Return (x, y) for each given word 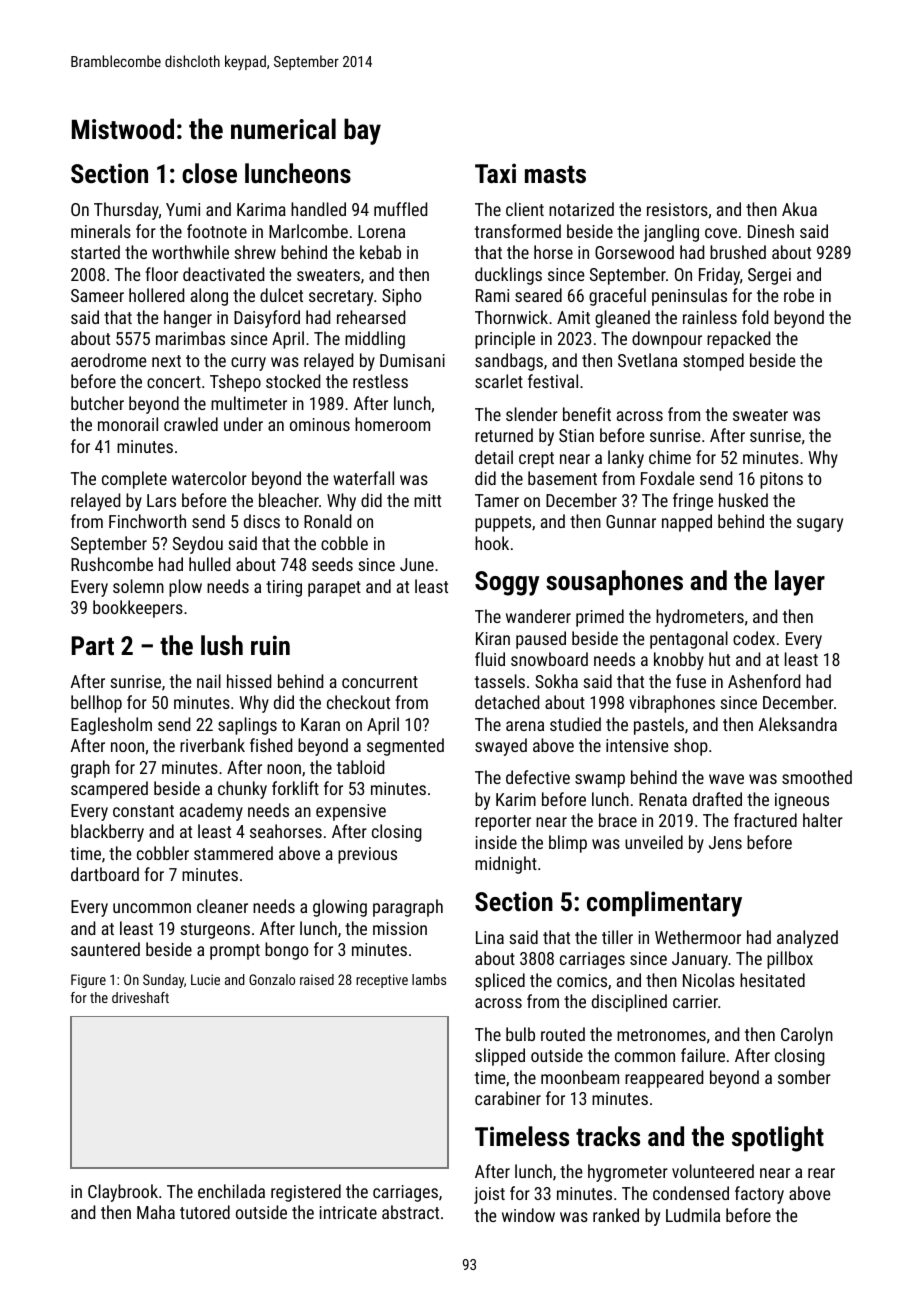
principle (505, 340)
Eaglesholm (111, 726)
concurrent (380, 682)
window (528, 1215)
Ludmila (693, 1215)
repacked (738, 340)
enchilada (231, 1191)
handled (318, 209)
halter (823, 820)
